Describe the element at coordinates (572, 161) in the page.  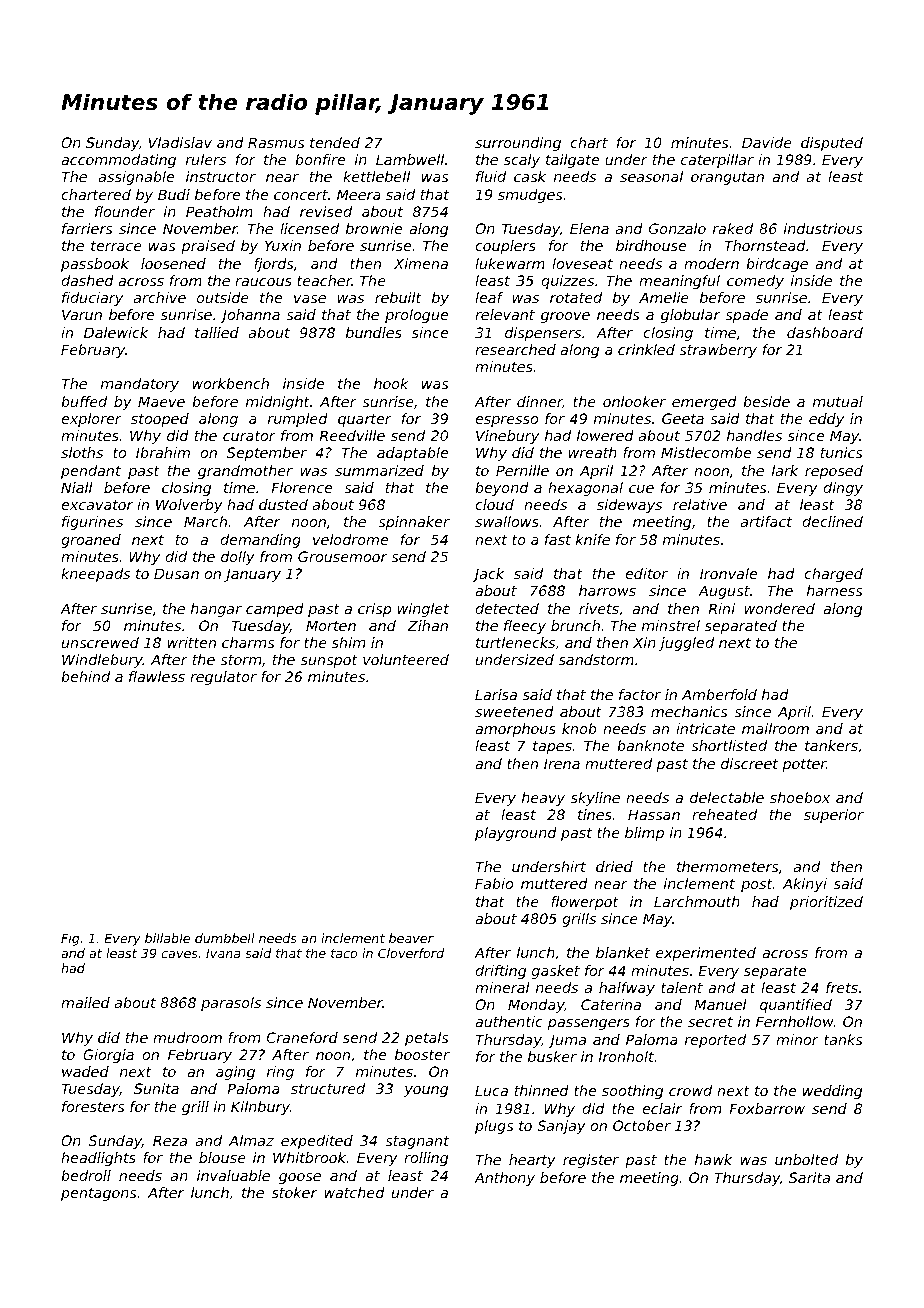
I see `tailgate` at that location.
